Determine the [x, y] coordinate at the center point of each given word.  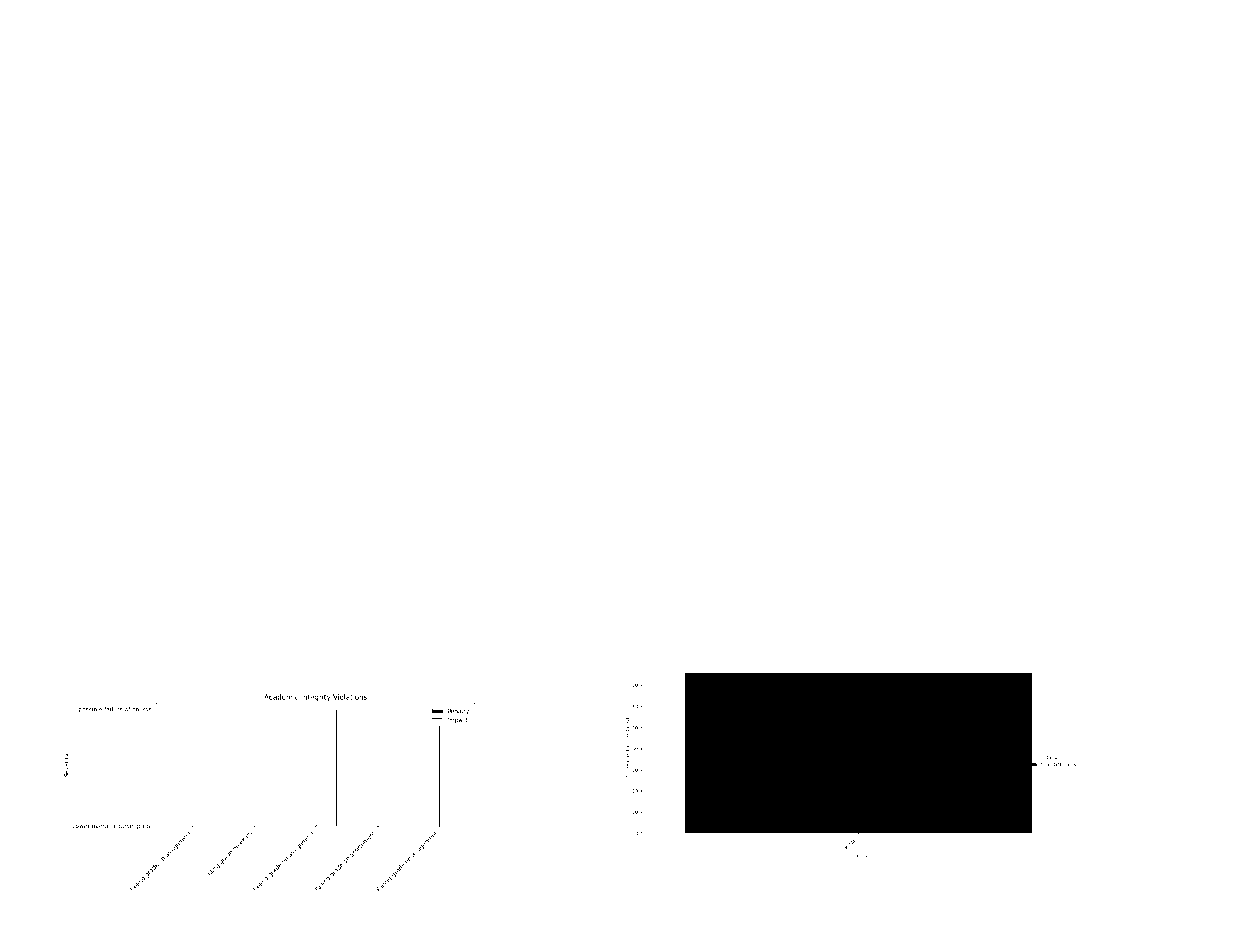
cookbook [243, 504]
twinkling [265, 352]
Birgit [323, 145]
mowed [885, 131]
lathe [703, 333]
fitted [523, 144]
